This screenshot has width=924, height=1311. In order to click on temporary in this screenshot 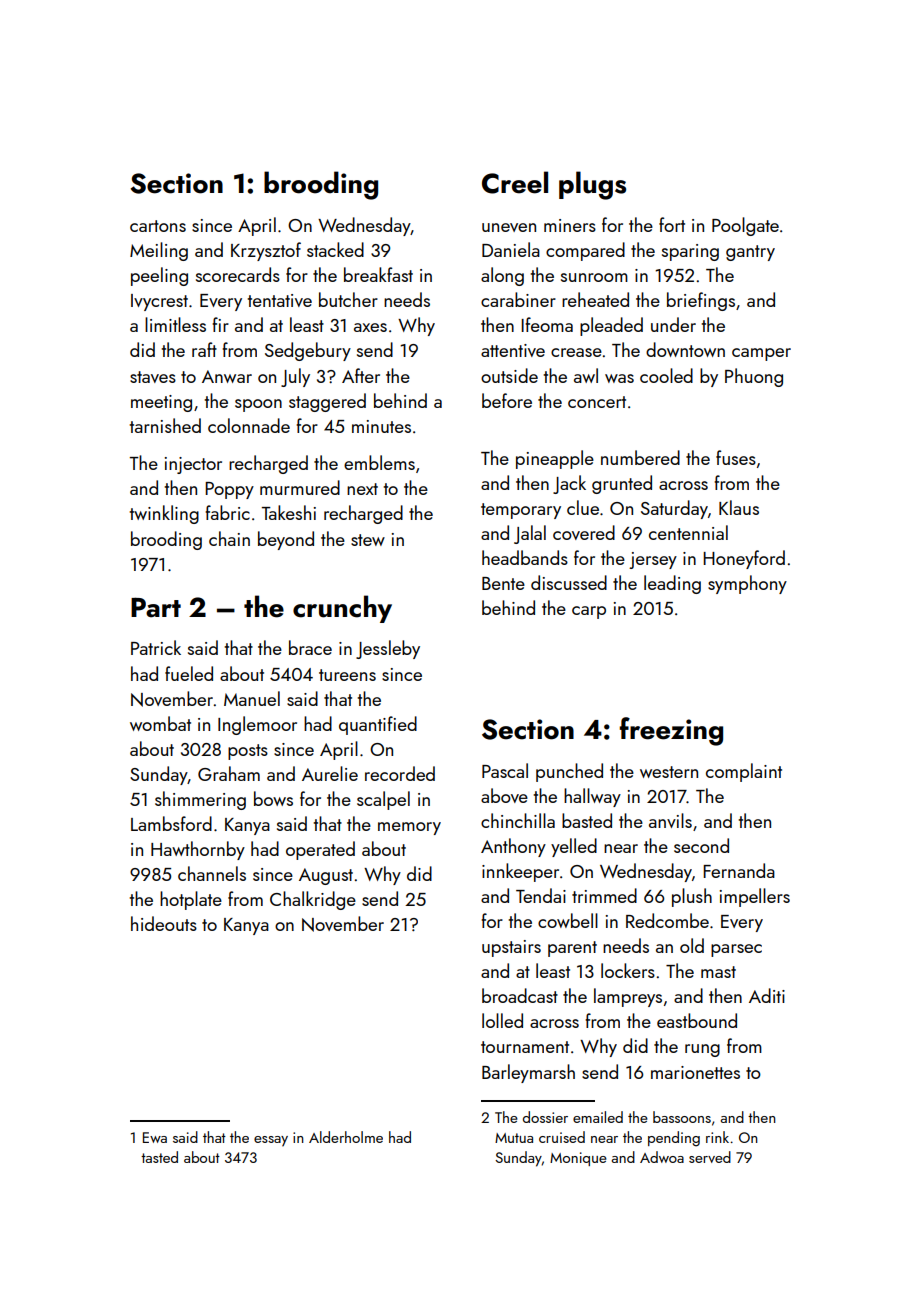, I will do `click(521, 511)`.
